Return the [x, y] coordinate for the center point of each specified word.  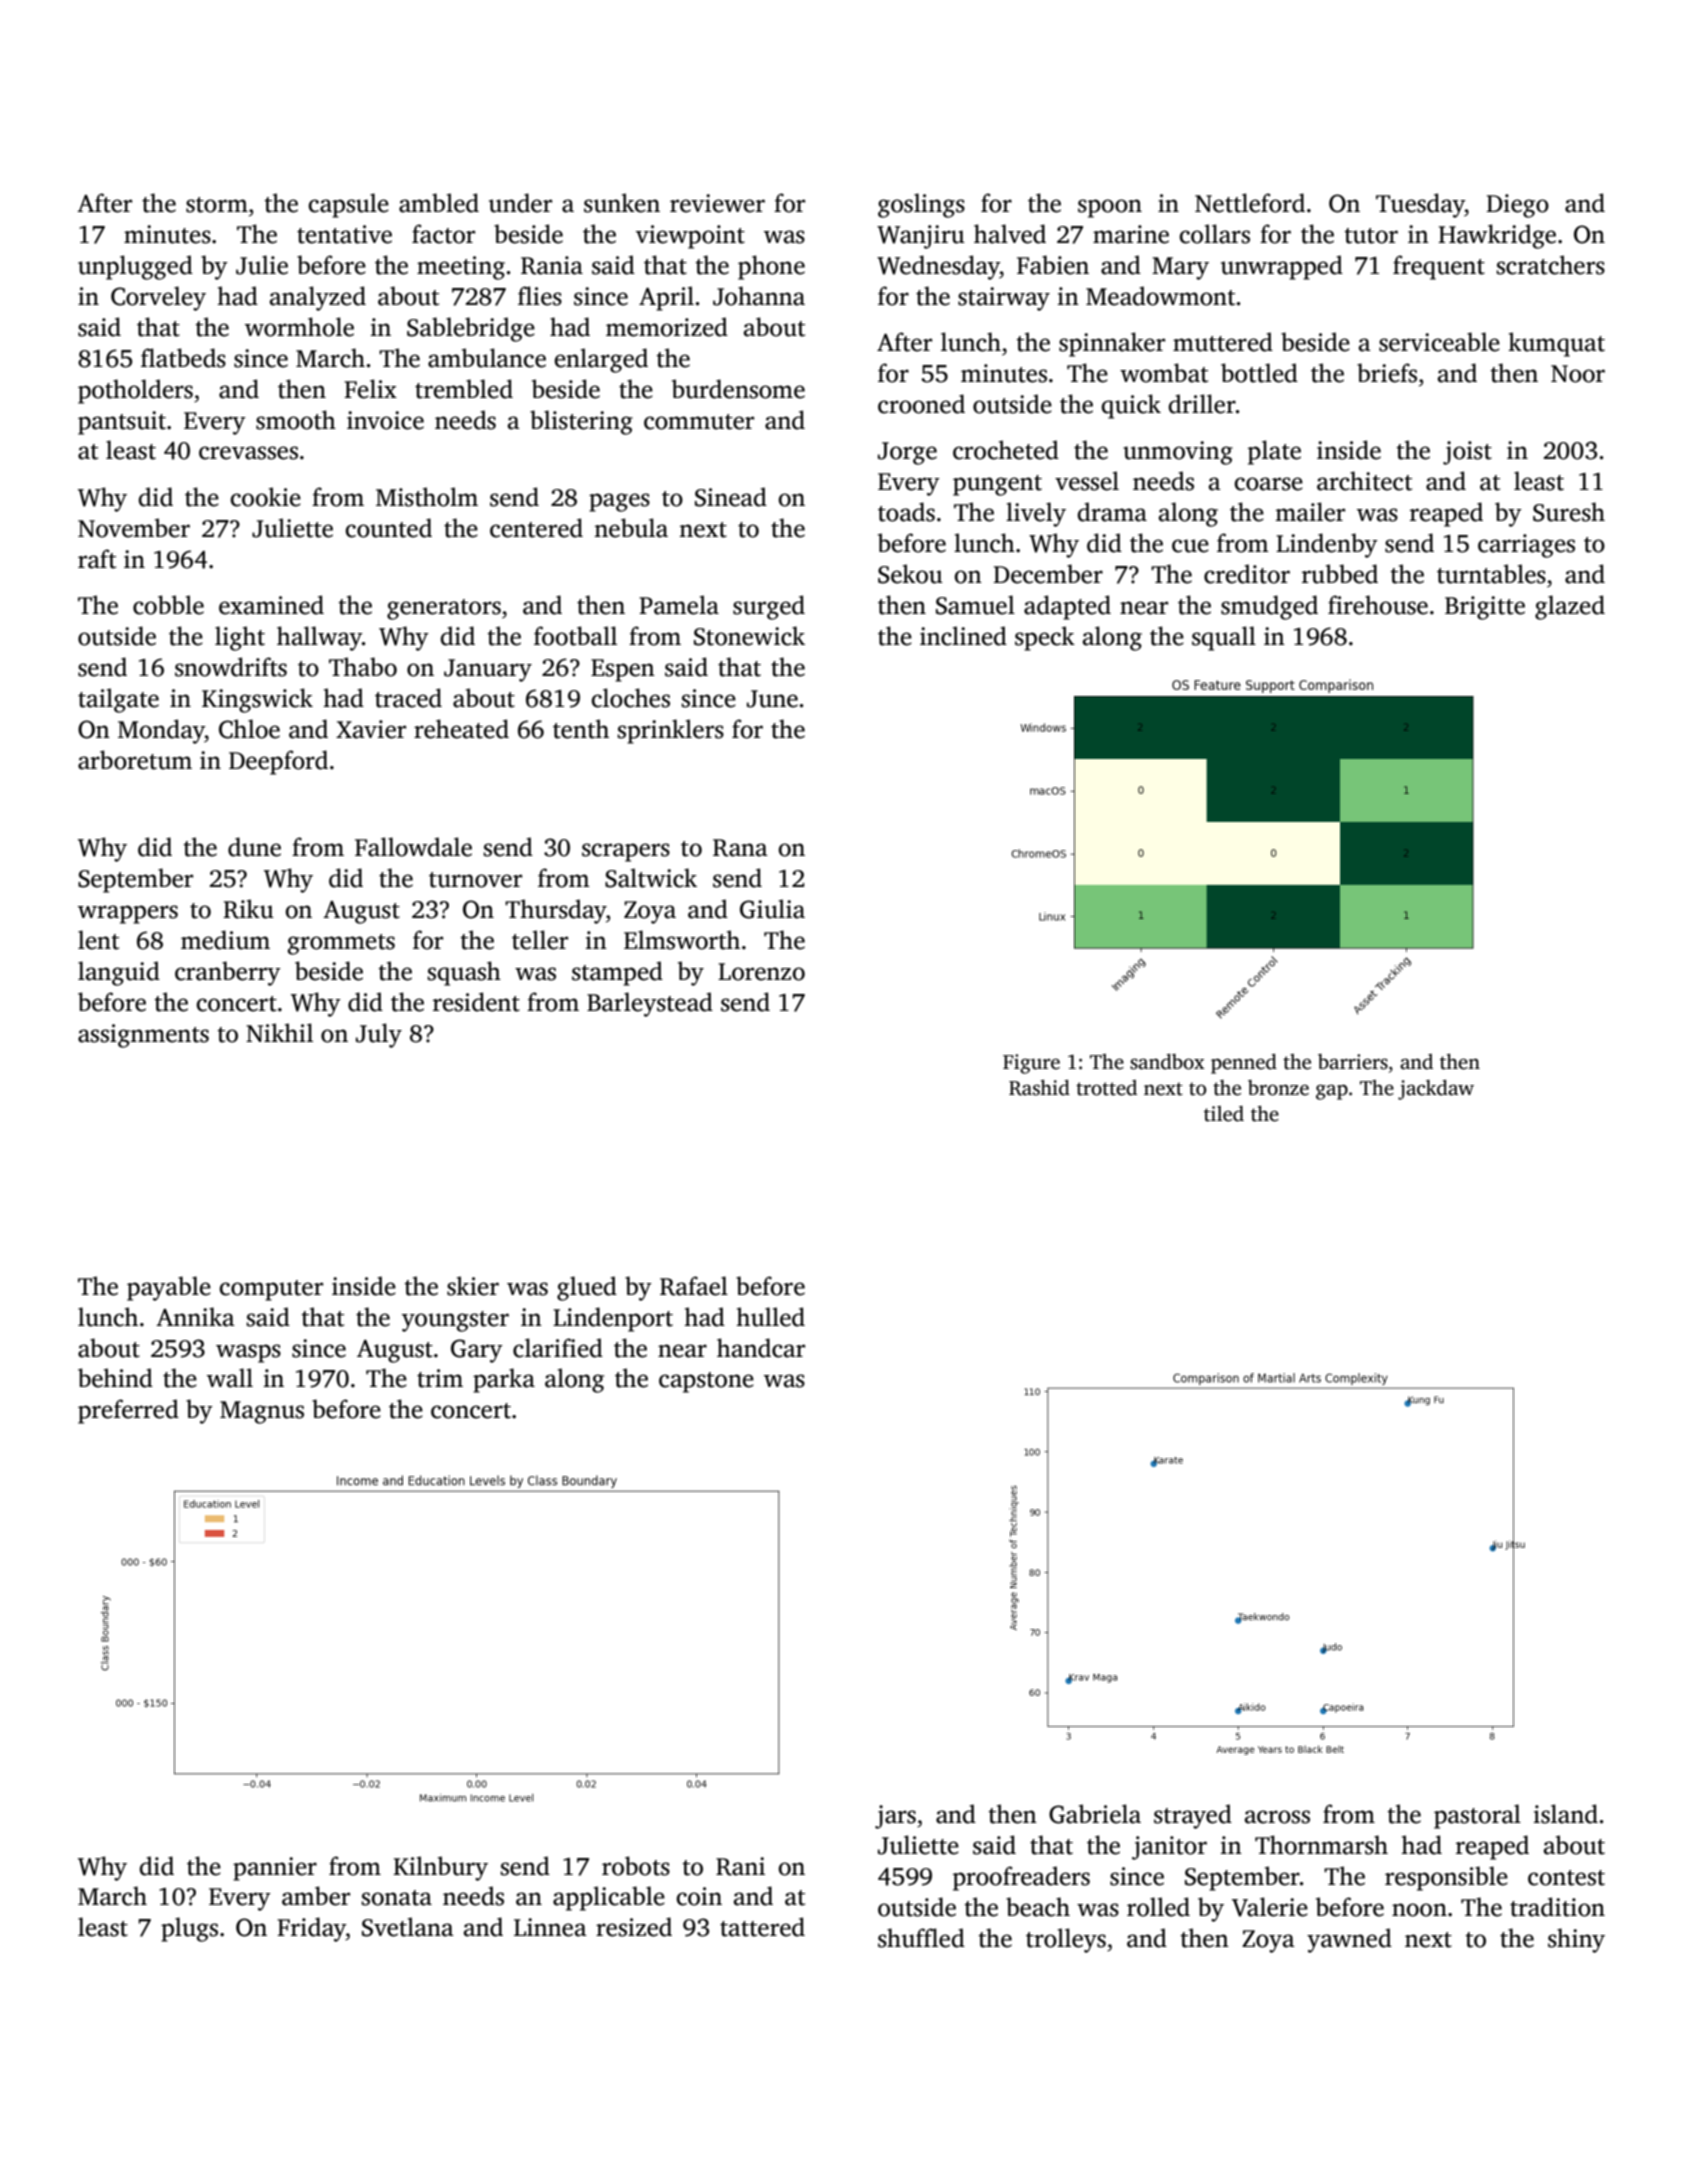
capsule [349, 205]
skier [473, 1286]
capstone [706, 1382]
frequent [1439, 267]
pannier [275, 1869]
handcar [761, 1348]
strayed [1193, 1816]
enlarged [601, 360]
